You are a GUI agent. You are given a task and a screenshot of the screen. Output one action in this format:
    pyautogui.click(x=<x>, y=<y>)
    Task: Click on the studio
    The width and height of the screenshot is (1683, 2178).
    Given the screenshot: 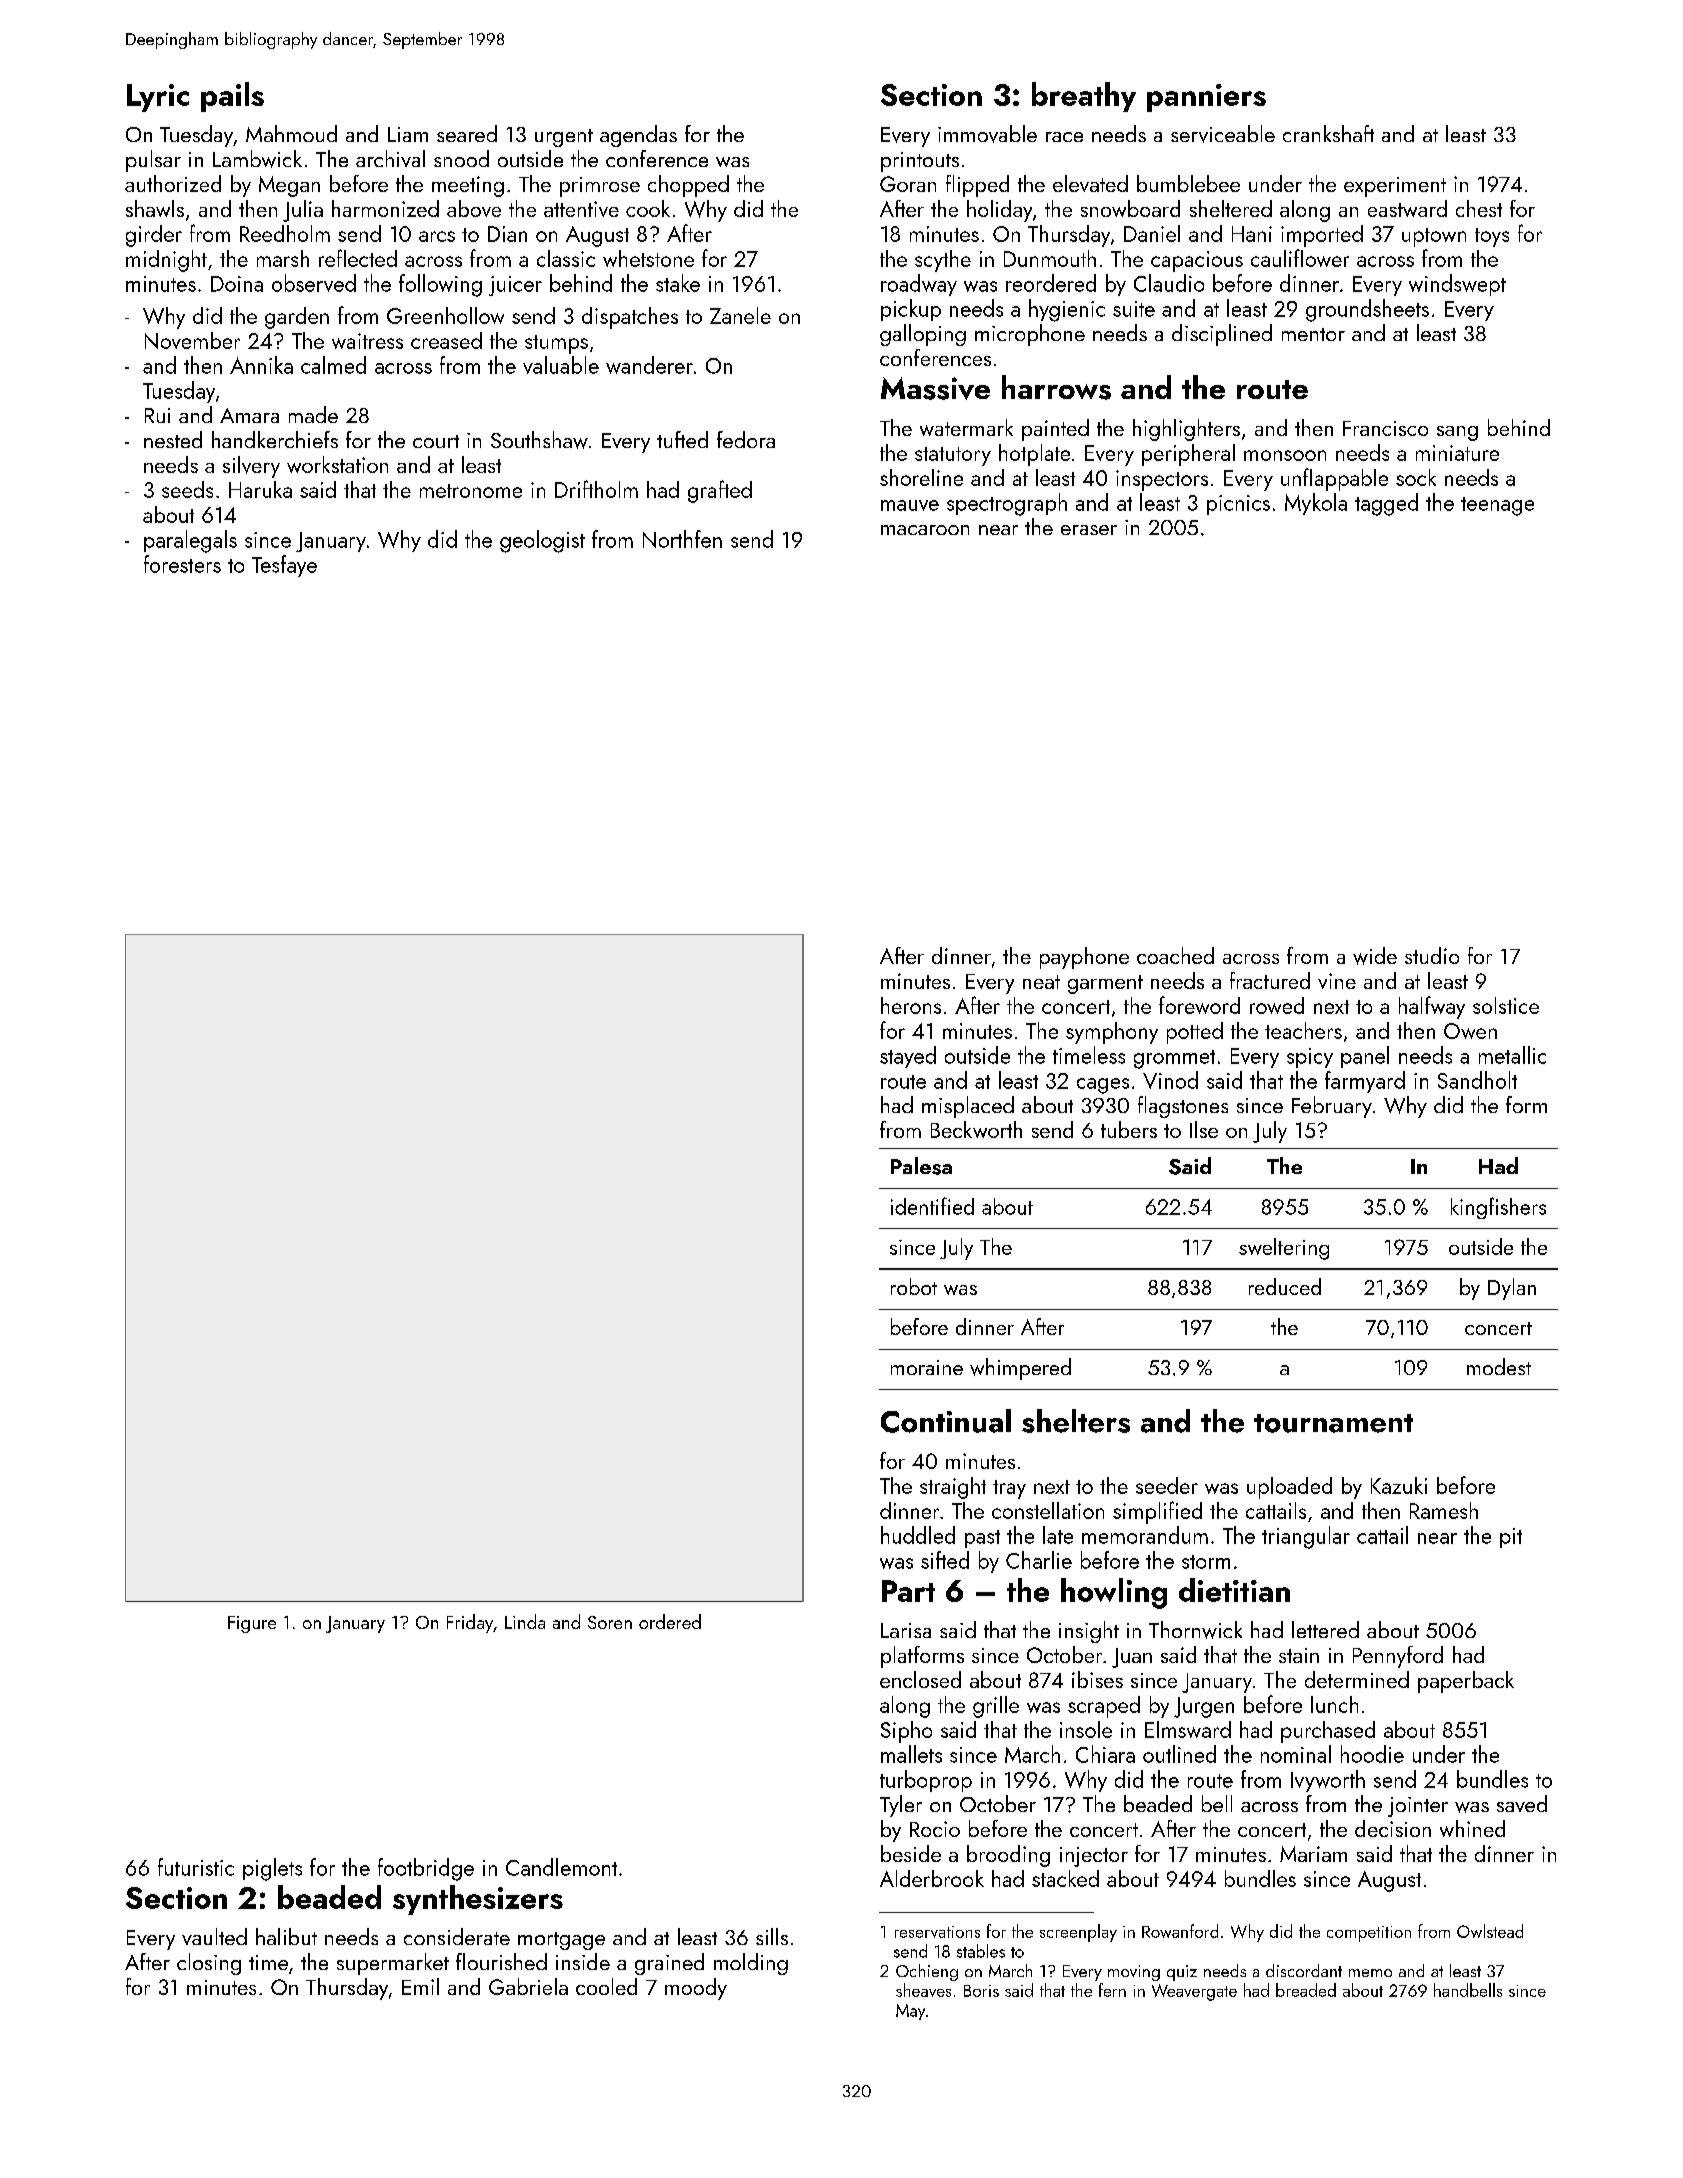 What is the action you would take?
    pyautogui.click(x=1432, y=955)
